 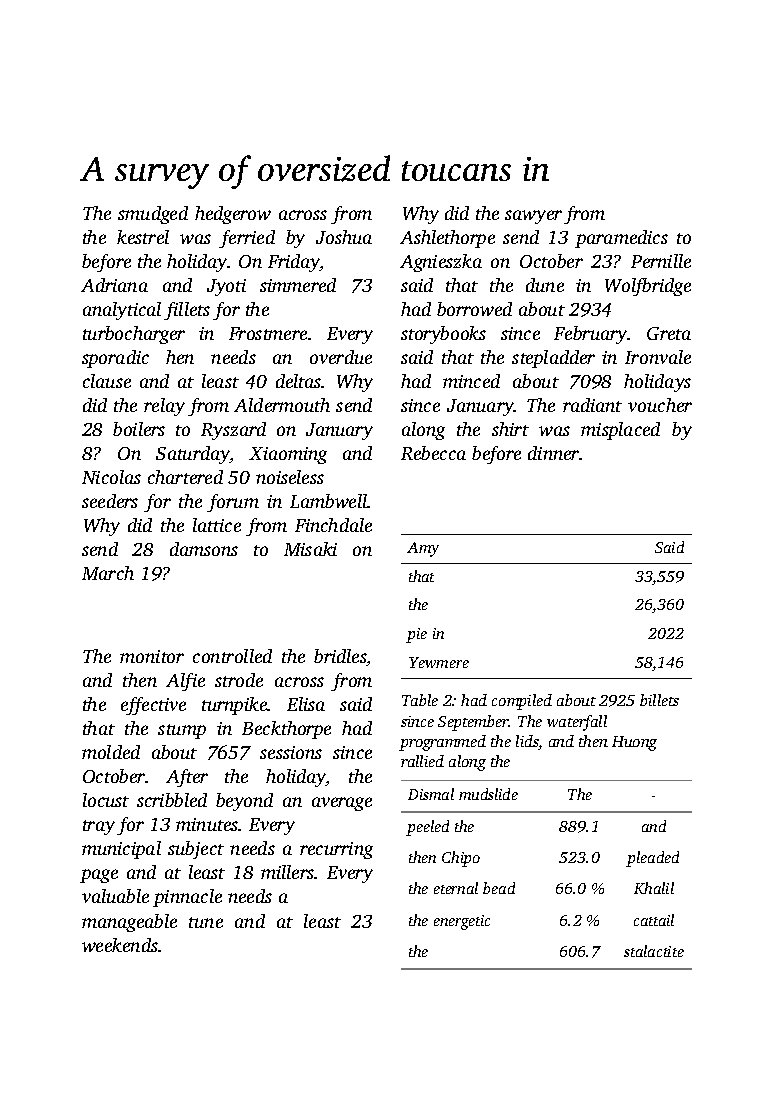 What do you see at coordinates (344, 237) in the screenshot?
I see `Joshua` at bounding box center [344, 237].
